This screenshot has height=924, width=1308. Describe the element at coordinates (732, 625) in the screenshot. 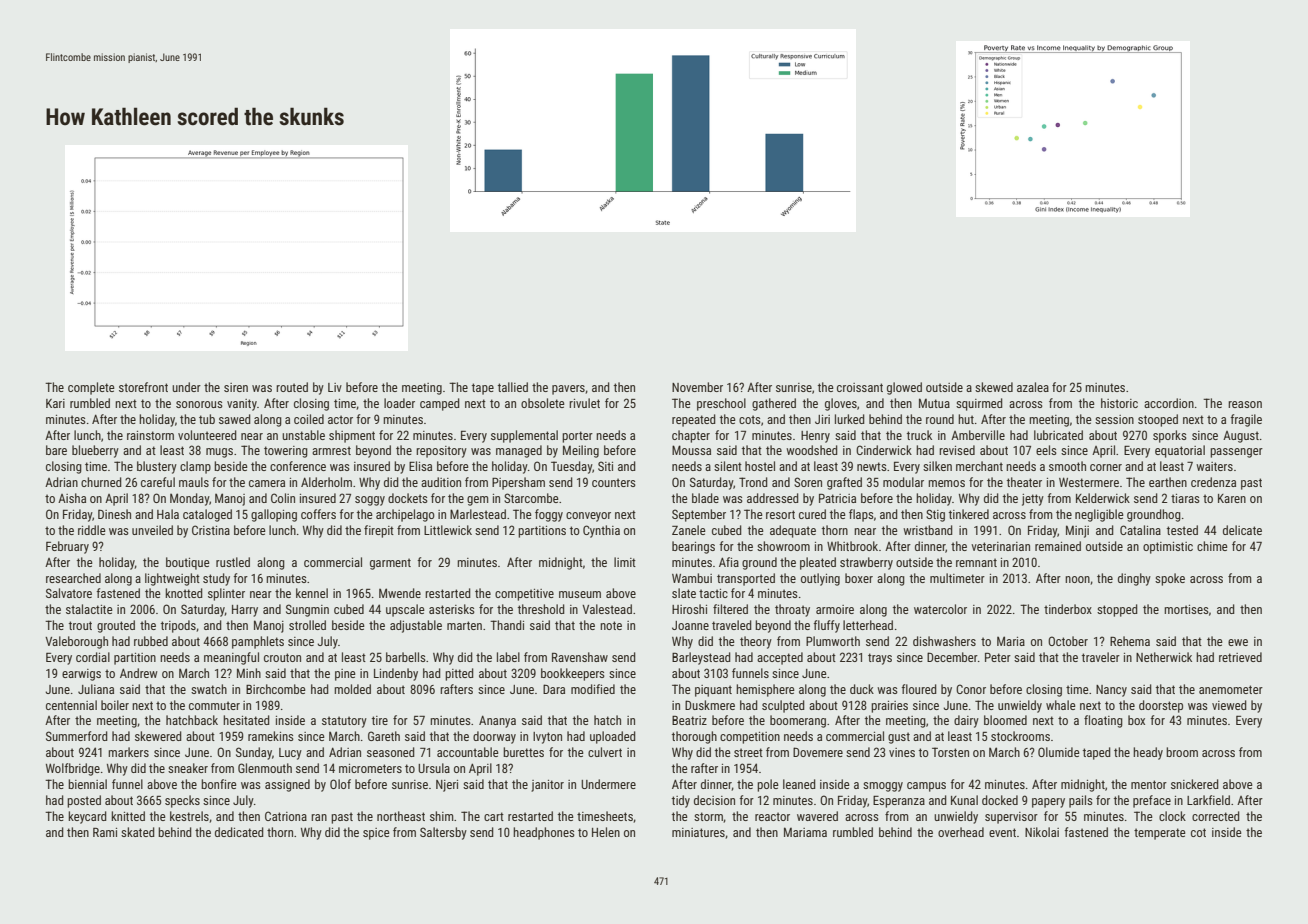

I see `traveled` at that location.
